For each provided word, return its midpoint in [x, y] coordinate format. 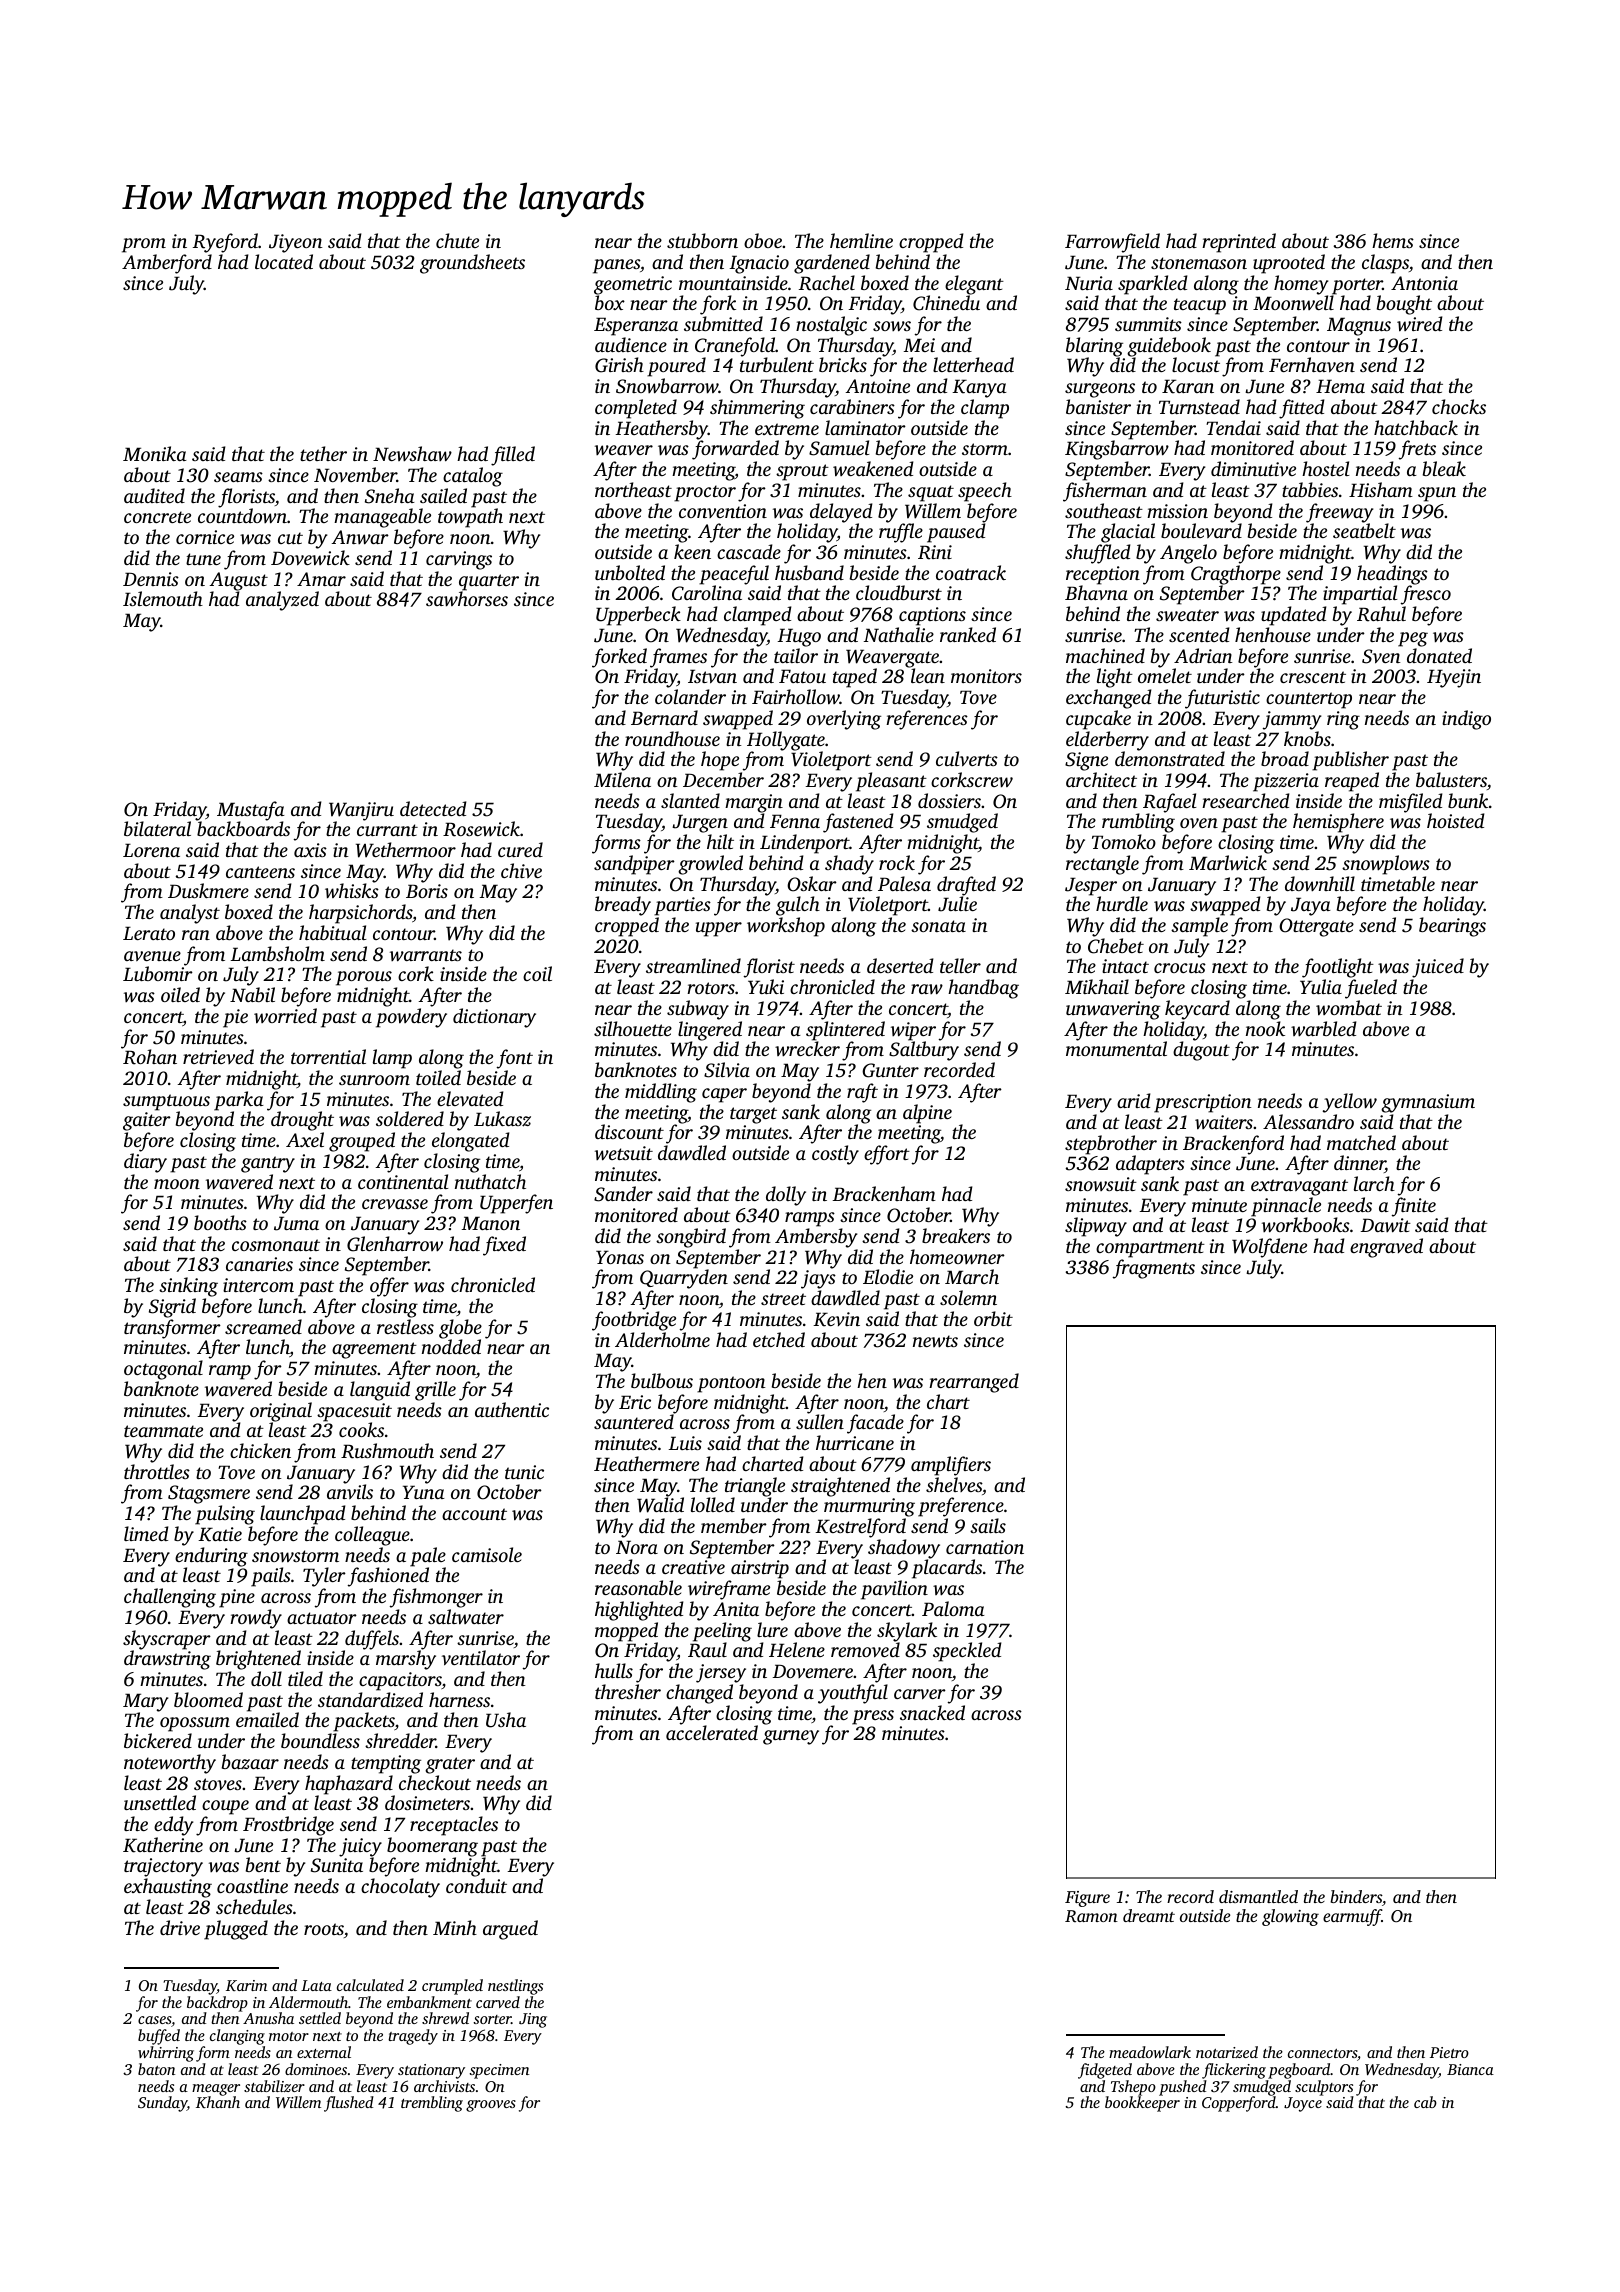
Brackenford [1233, 1145]
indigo [1466, 720]
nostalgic [831, 326]
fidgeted [1105, 2071]
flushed [349, 2104]
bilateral [157, 828]
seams [238, 477]
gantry [268, 1164]
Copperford [1239, 2104]
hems [1393, 240]
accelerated [712, 1732]
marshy [406, 1660]
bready [623, 906]
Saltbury [924, 1051]
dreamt [1149, 1915]
